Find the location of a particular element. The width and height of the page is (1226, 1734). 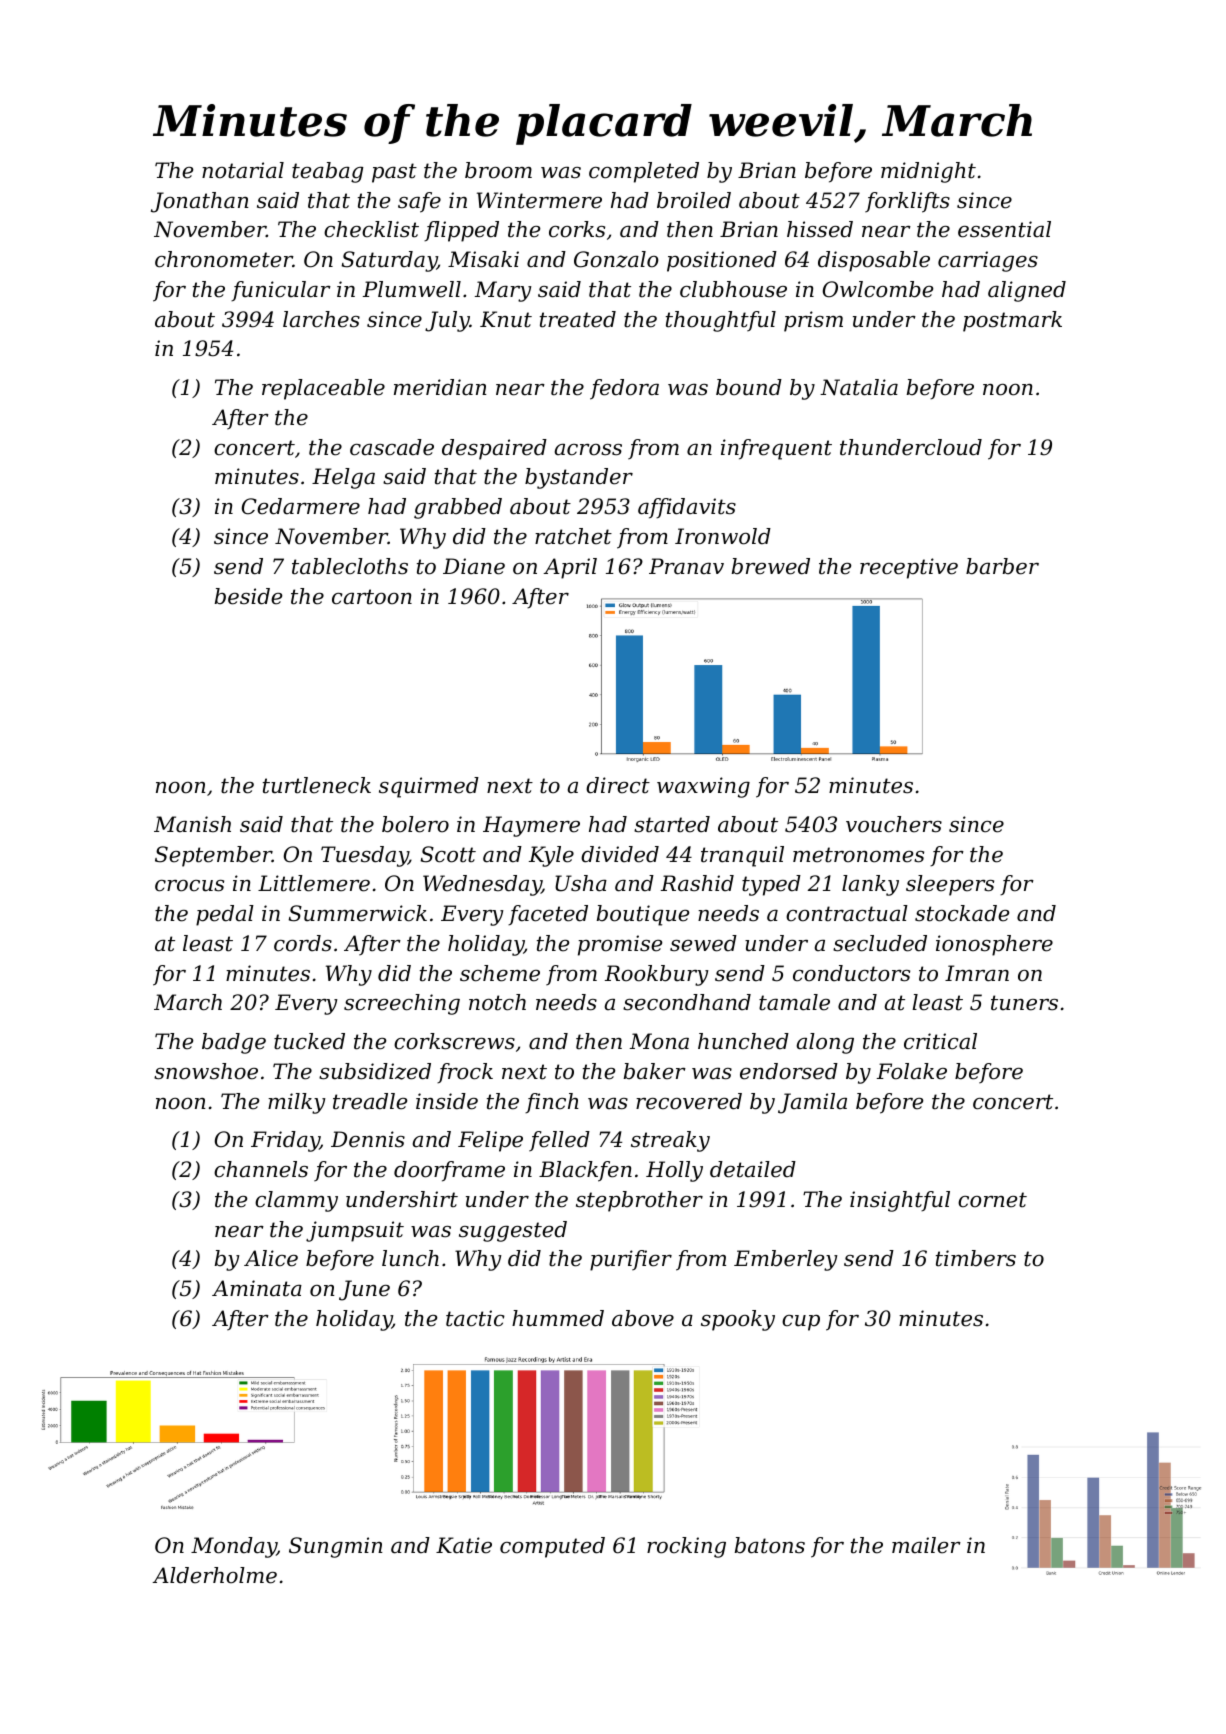

Aminata is located at coordinates (257, 1288).
